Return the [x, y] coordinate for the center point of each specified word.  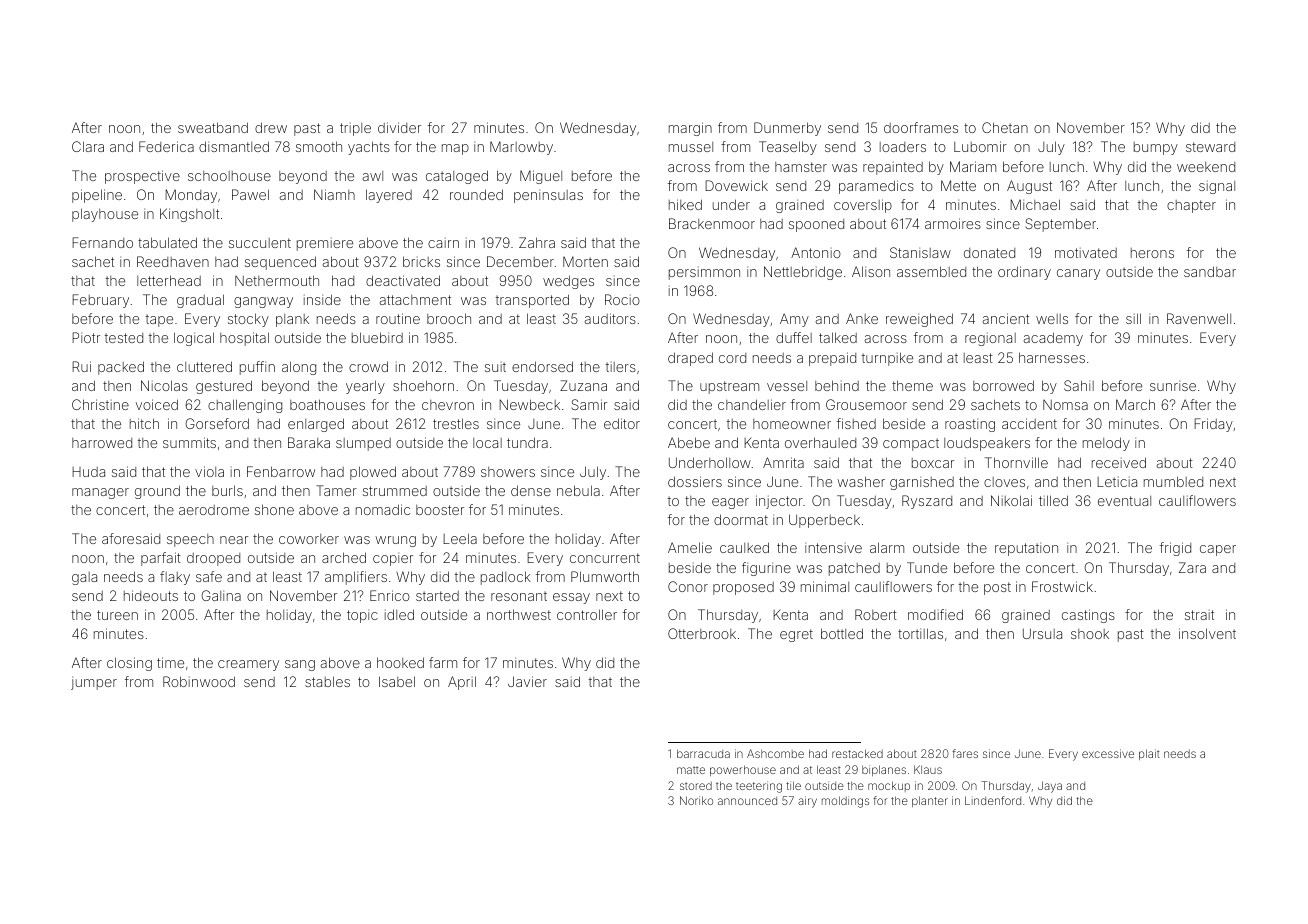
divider [399, 127]
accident [1029, 423]
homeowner [792, 424]
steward [1210, 147]
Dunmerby [787, 129]
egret [796, 635]
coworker [309, 539]
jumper [94, 683]
